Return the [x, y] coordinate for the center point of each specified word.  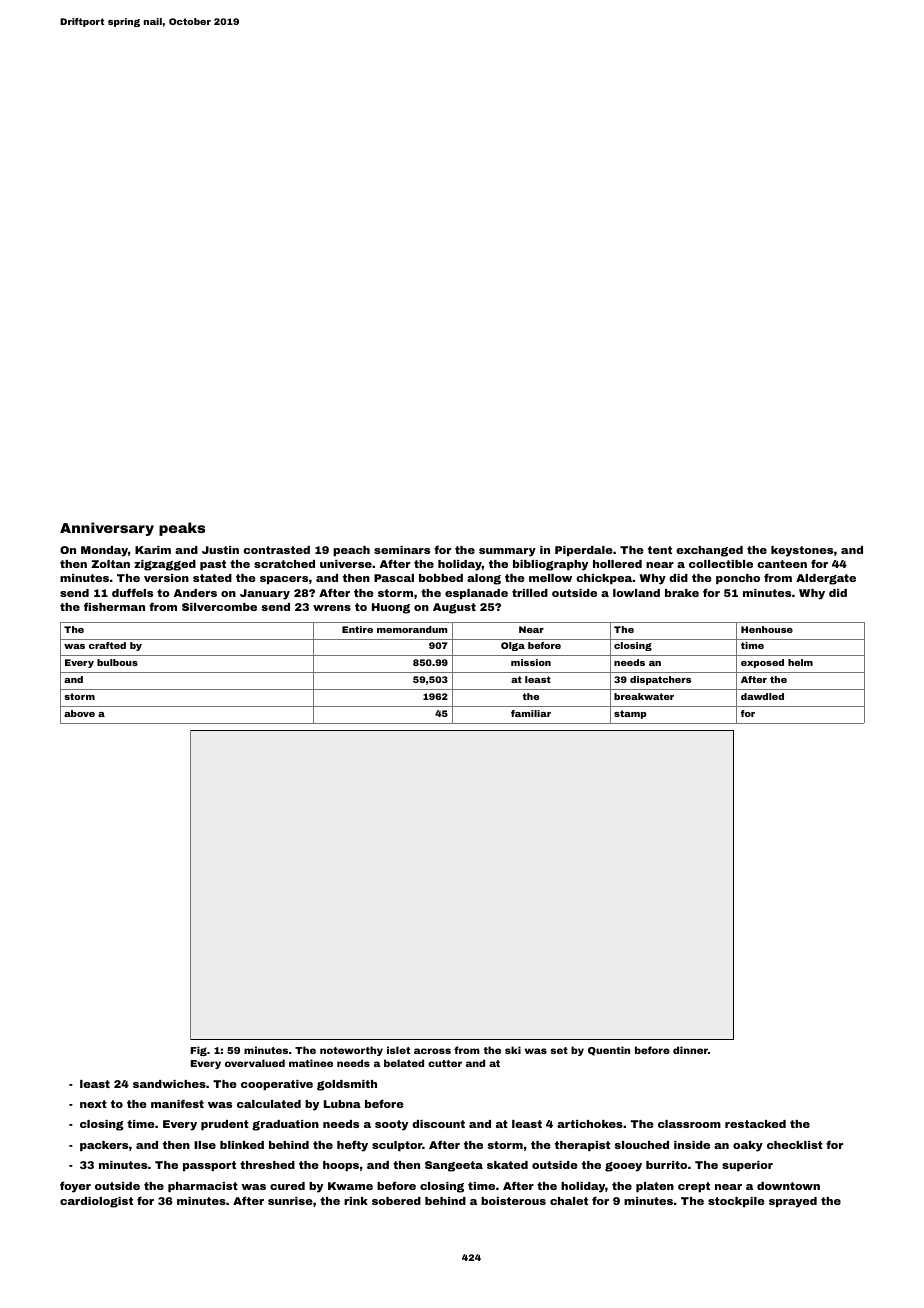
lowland [636, 593]
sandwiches [169, 1084]
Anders [195, 593]
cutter [445, 1063]
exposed [762, 663]
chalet [569, 1201]
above [79, 713]
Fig [198, 1051]
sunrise [290, 1201]
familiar [531, 713]
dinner [690, 1050]
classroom [689, 1124]
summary [507, 552]
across [432, 1051]
